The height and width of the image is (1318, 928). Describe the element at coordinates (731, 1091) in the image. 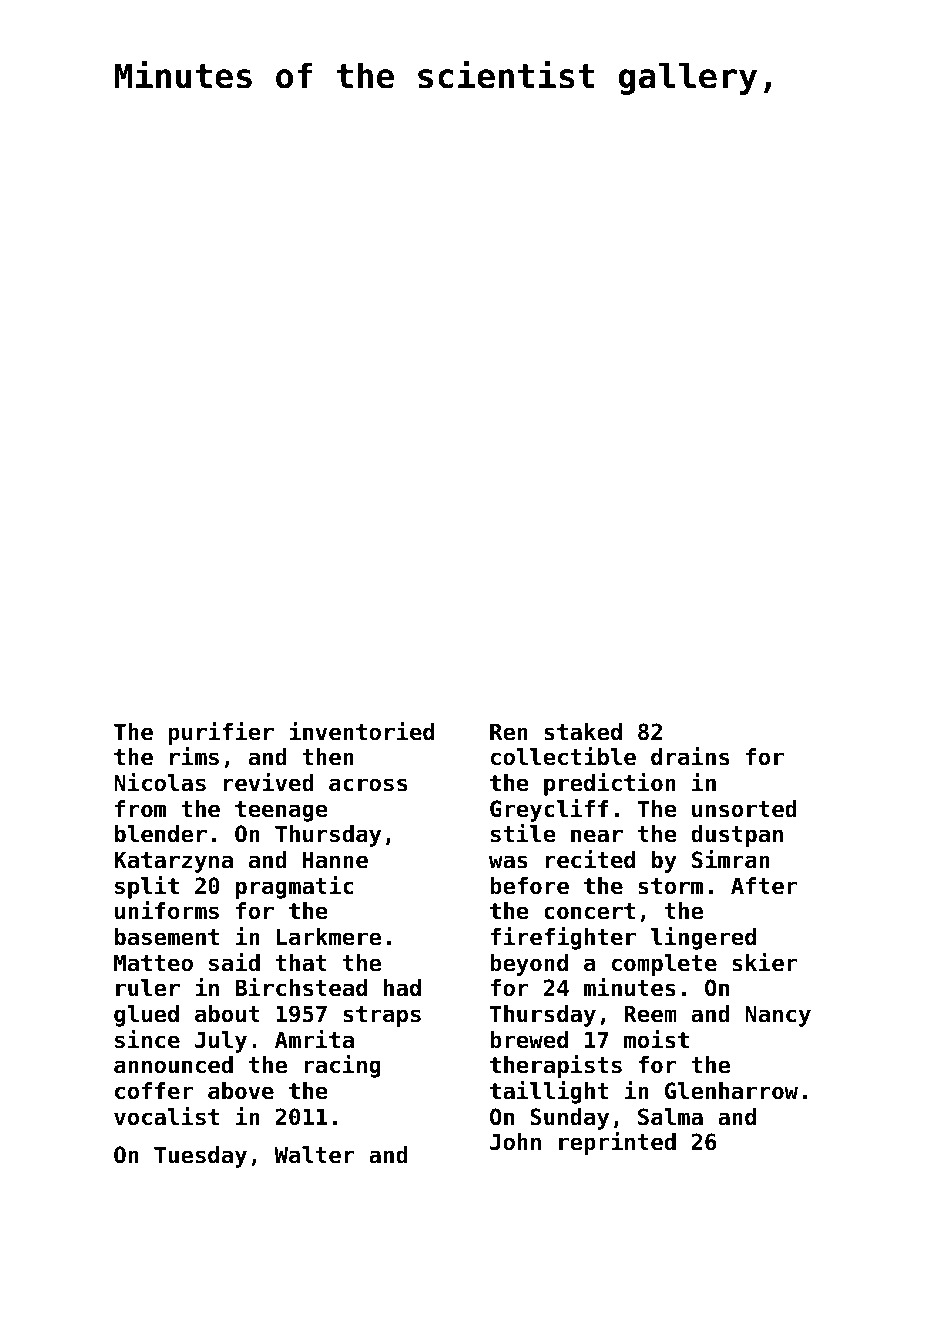

I see `Glenharrow` at that location.
